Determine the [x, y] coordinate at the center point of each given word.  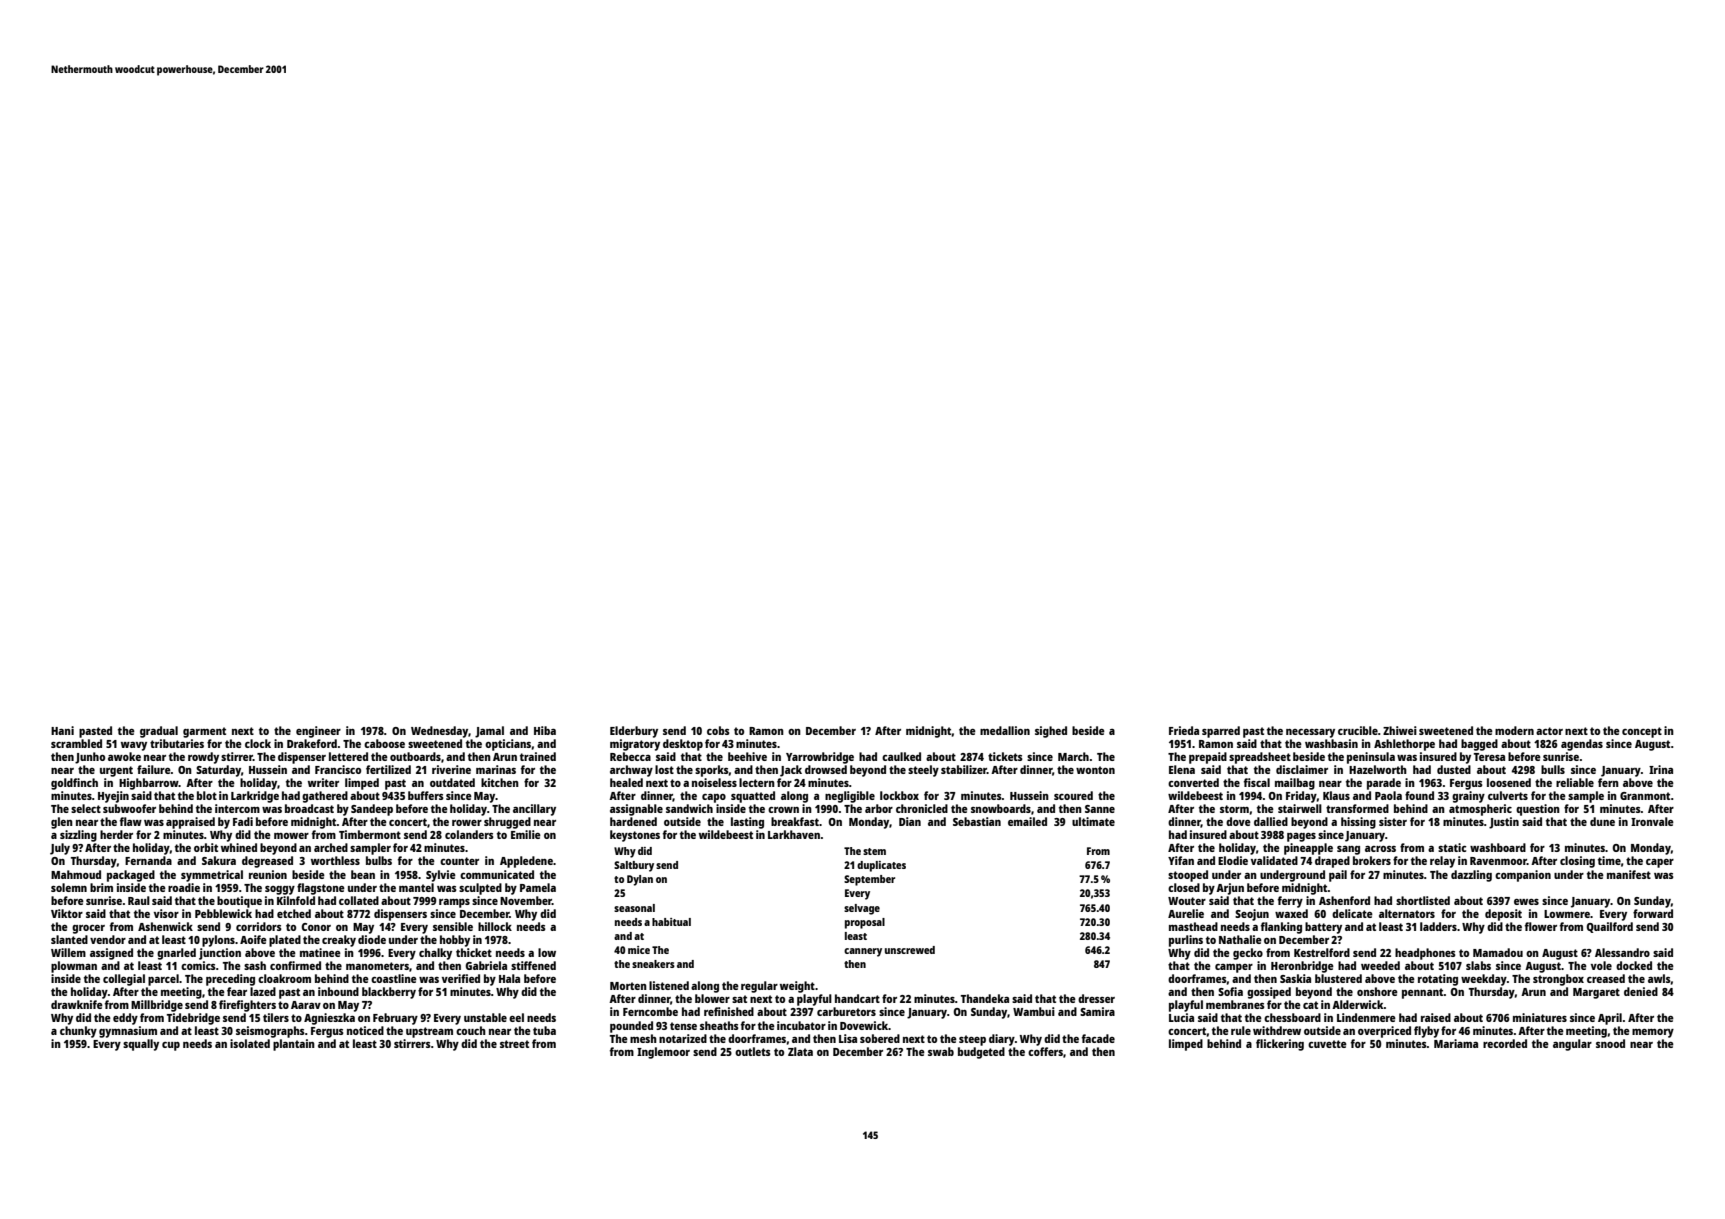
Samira [1097, 1011]
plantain [294, 1045]
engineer [318, 732]
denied [1641, 991]
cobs [718, 730]
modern [1514, 730]
